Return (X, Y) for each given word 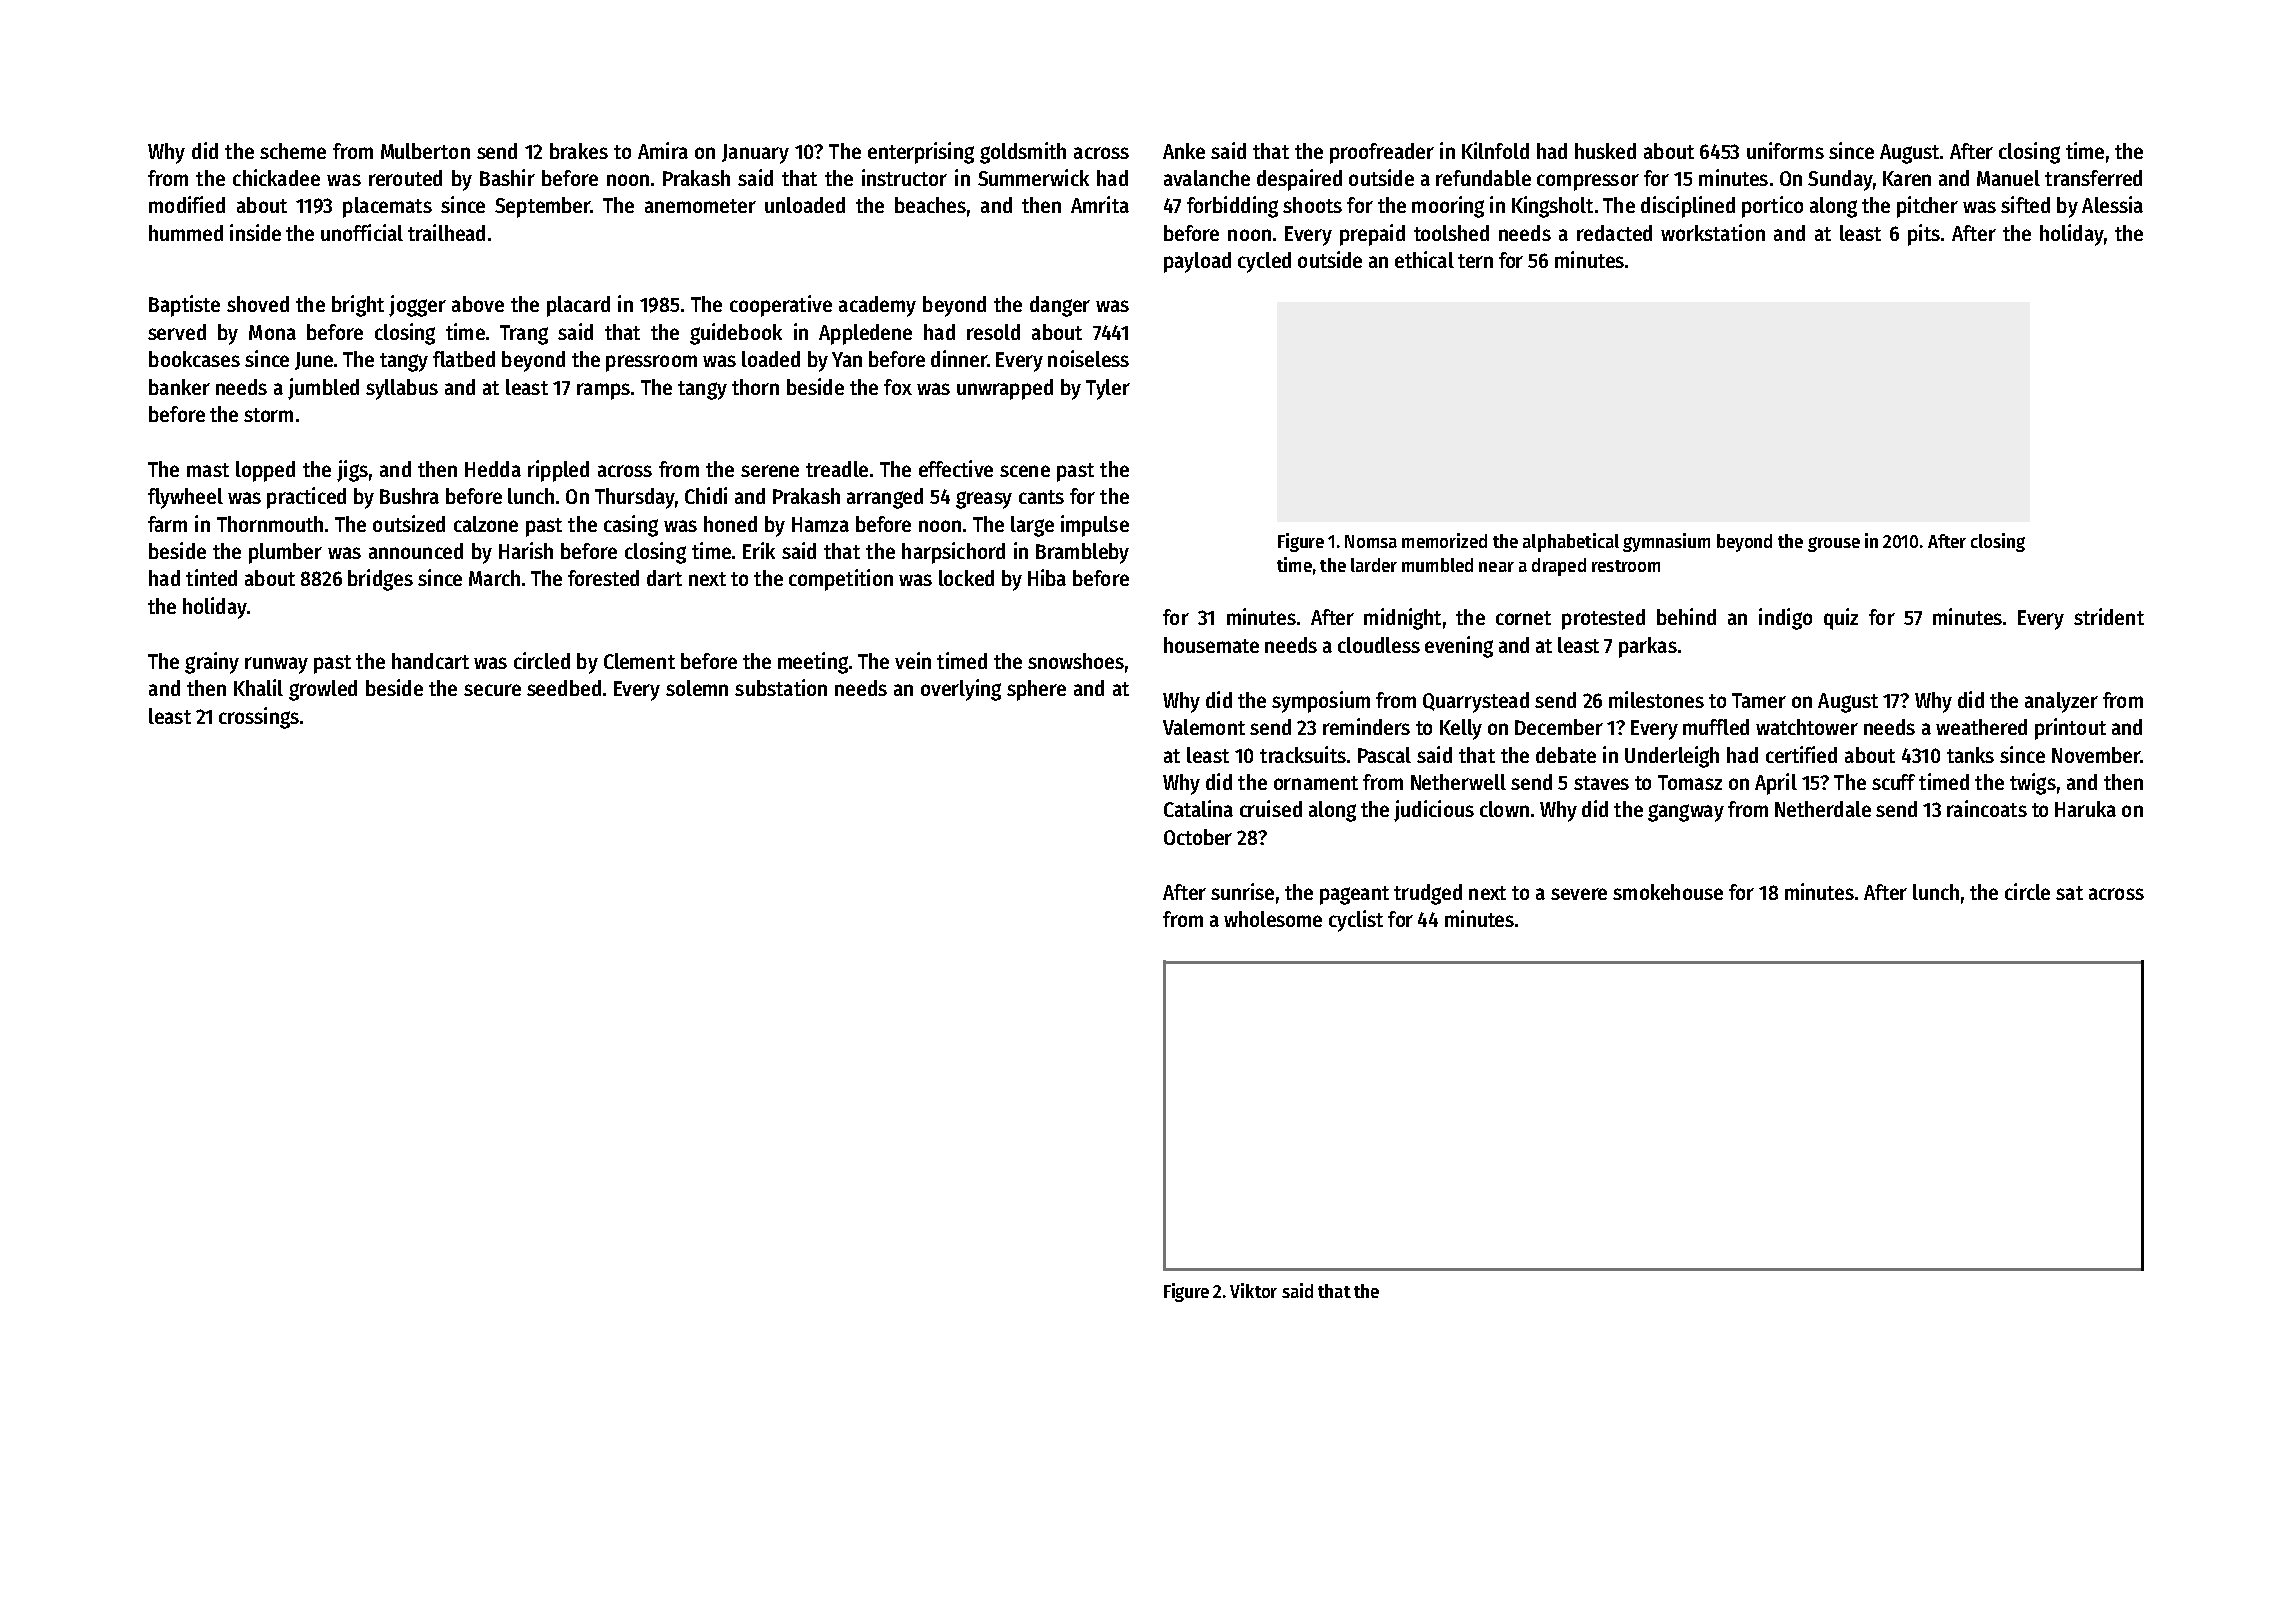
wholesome (1273, 919)
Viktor (1253, 1290)
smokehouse (1668, 892)
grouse (1834, 544)
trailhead (446, 232)
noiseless (1088, 358)
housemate (1211, 645)
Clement (639, 661)
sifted (2025, 204)
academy (877, 306)
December (1559, 727)
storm (268, 415)
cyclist (1356, 921)
